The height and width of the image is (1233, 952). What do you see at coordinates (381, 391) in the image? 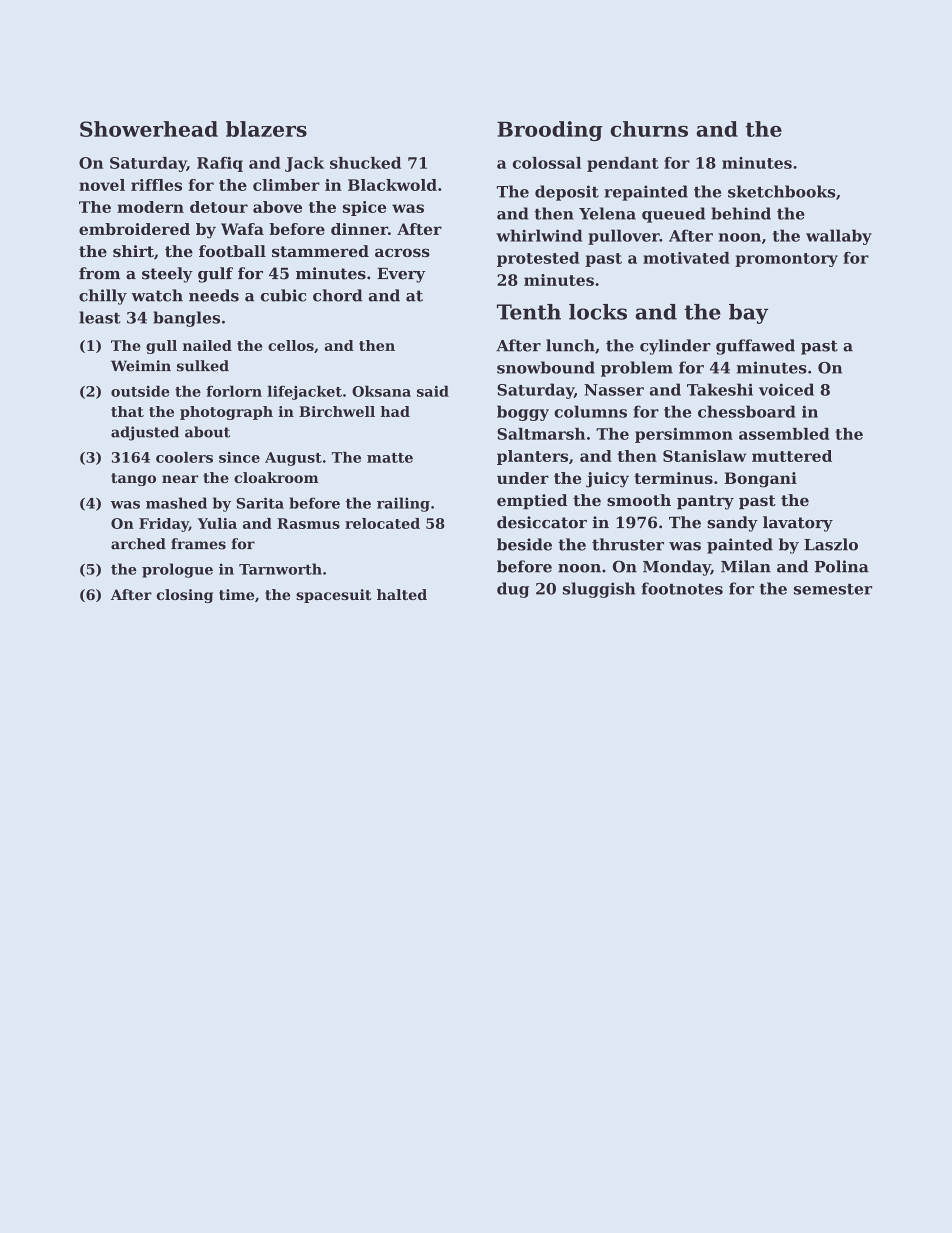
I see `Oksana` at bounding box center [381, 391].
